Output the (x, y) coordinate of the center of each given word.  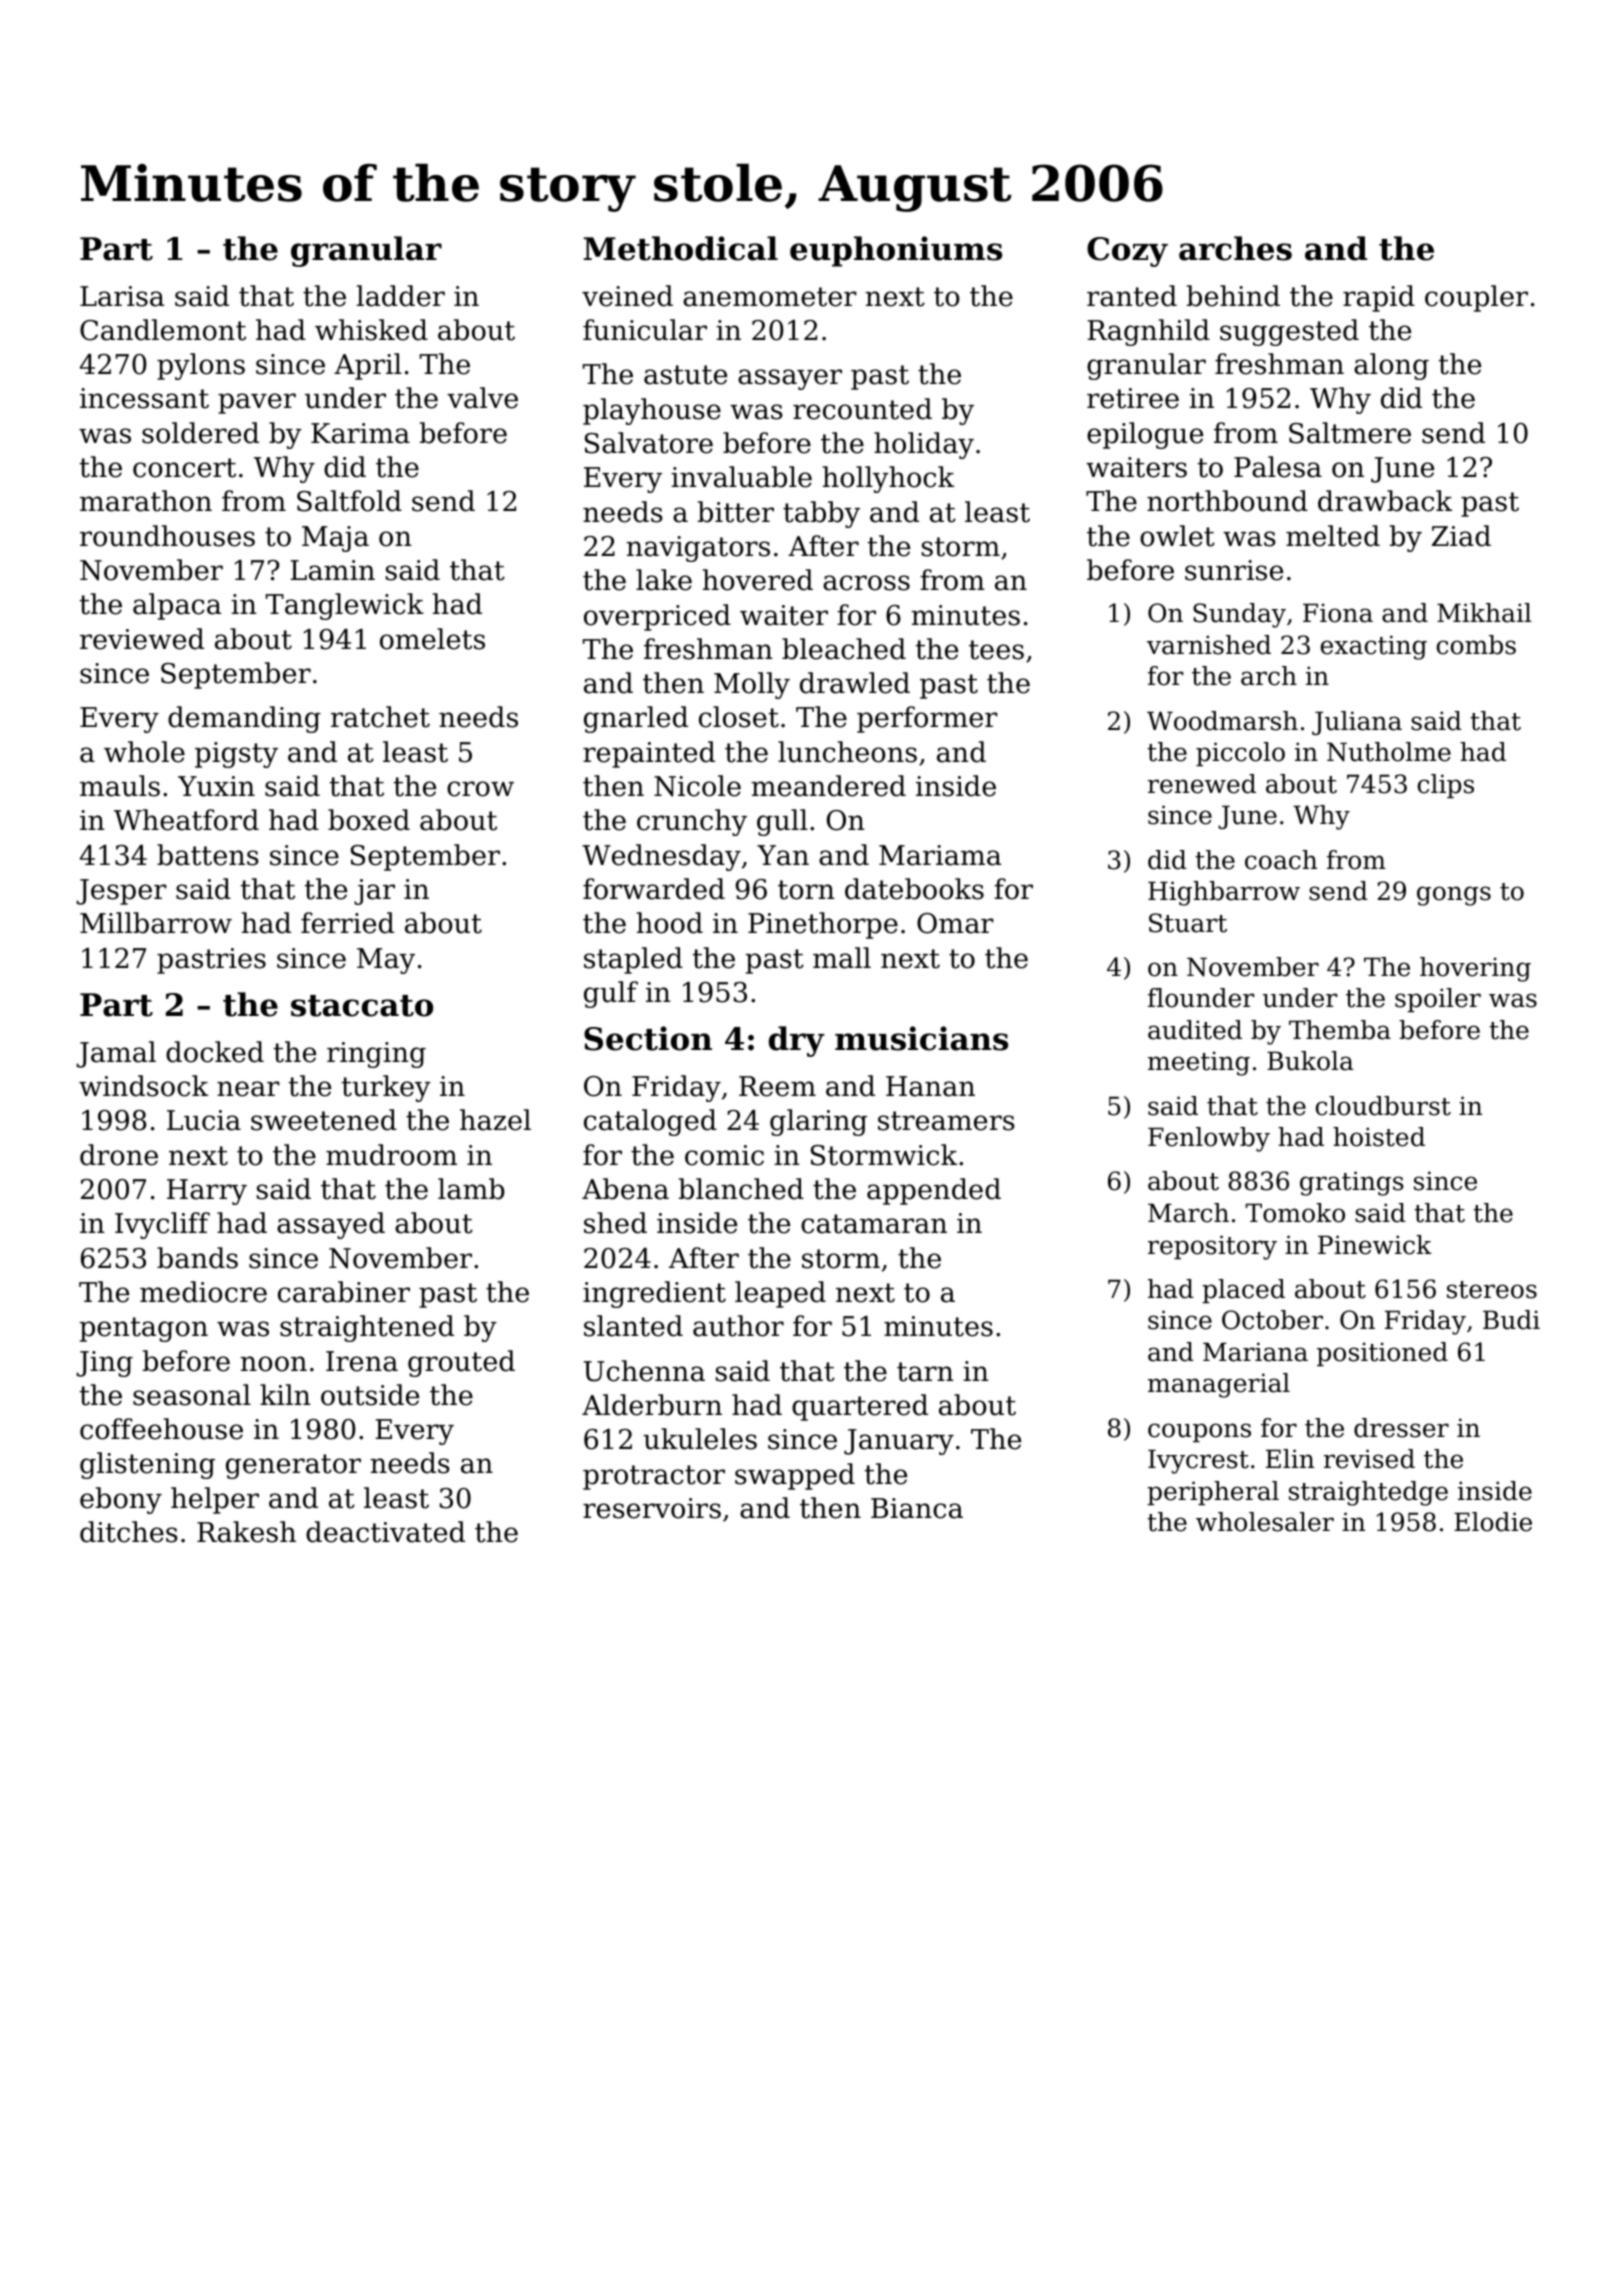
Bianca (917, 1508)
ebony (121, 1500)
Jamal (116, 1054)
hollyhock (888, 479)
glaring (818, 1122)
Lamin (332, 570)
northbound (1227, 501)
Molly (752, 685)
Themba (1340, 1030)
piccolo (1240, 754)
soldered (200, 433)
